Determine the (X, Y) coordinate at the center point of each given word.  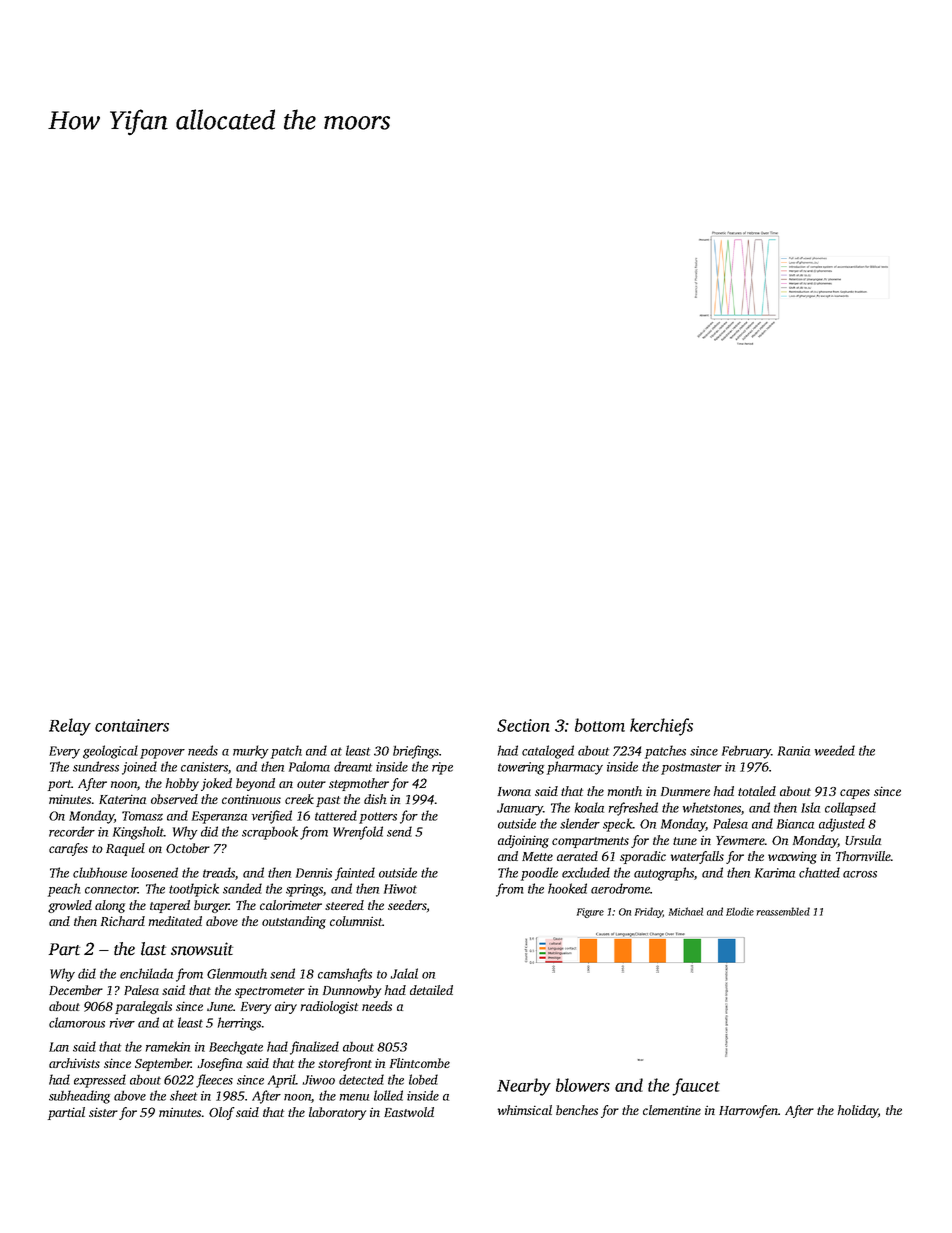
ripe (442, 768)
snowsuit (202, 949)
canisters (204, 767)
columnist (356, 921)
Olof (222, 1113)
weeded (835, 750)
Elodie (740, 911)
